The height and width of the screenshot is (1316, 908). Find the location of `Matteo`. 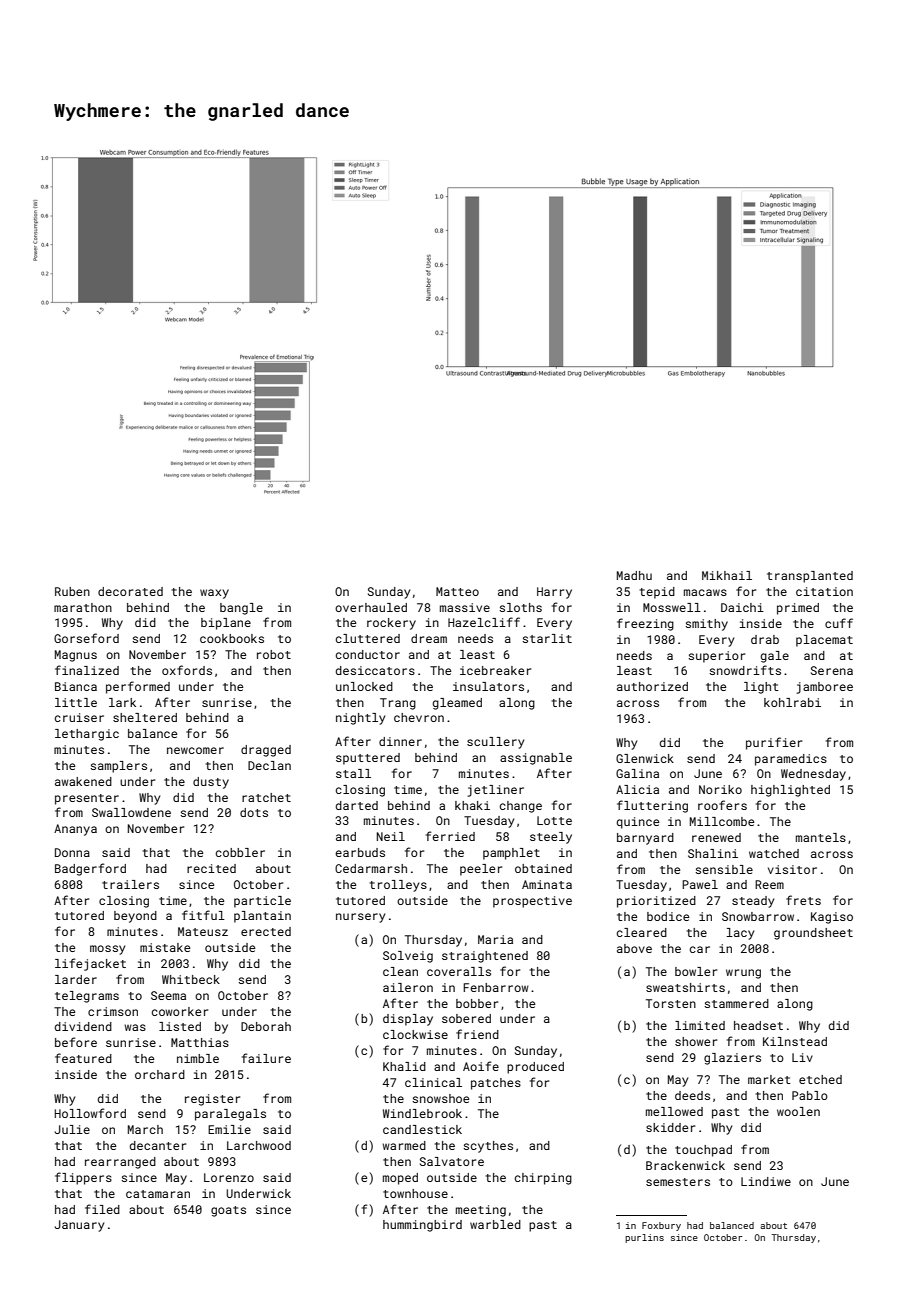

Matteo is located at coordinates (457, 591).
